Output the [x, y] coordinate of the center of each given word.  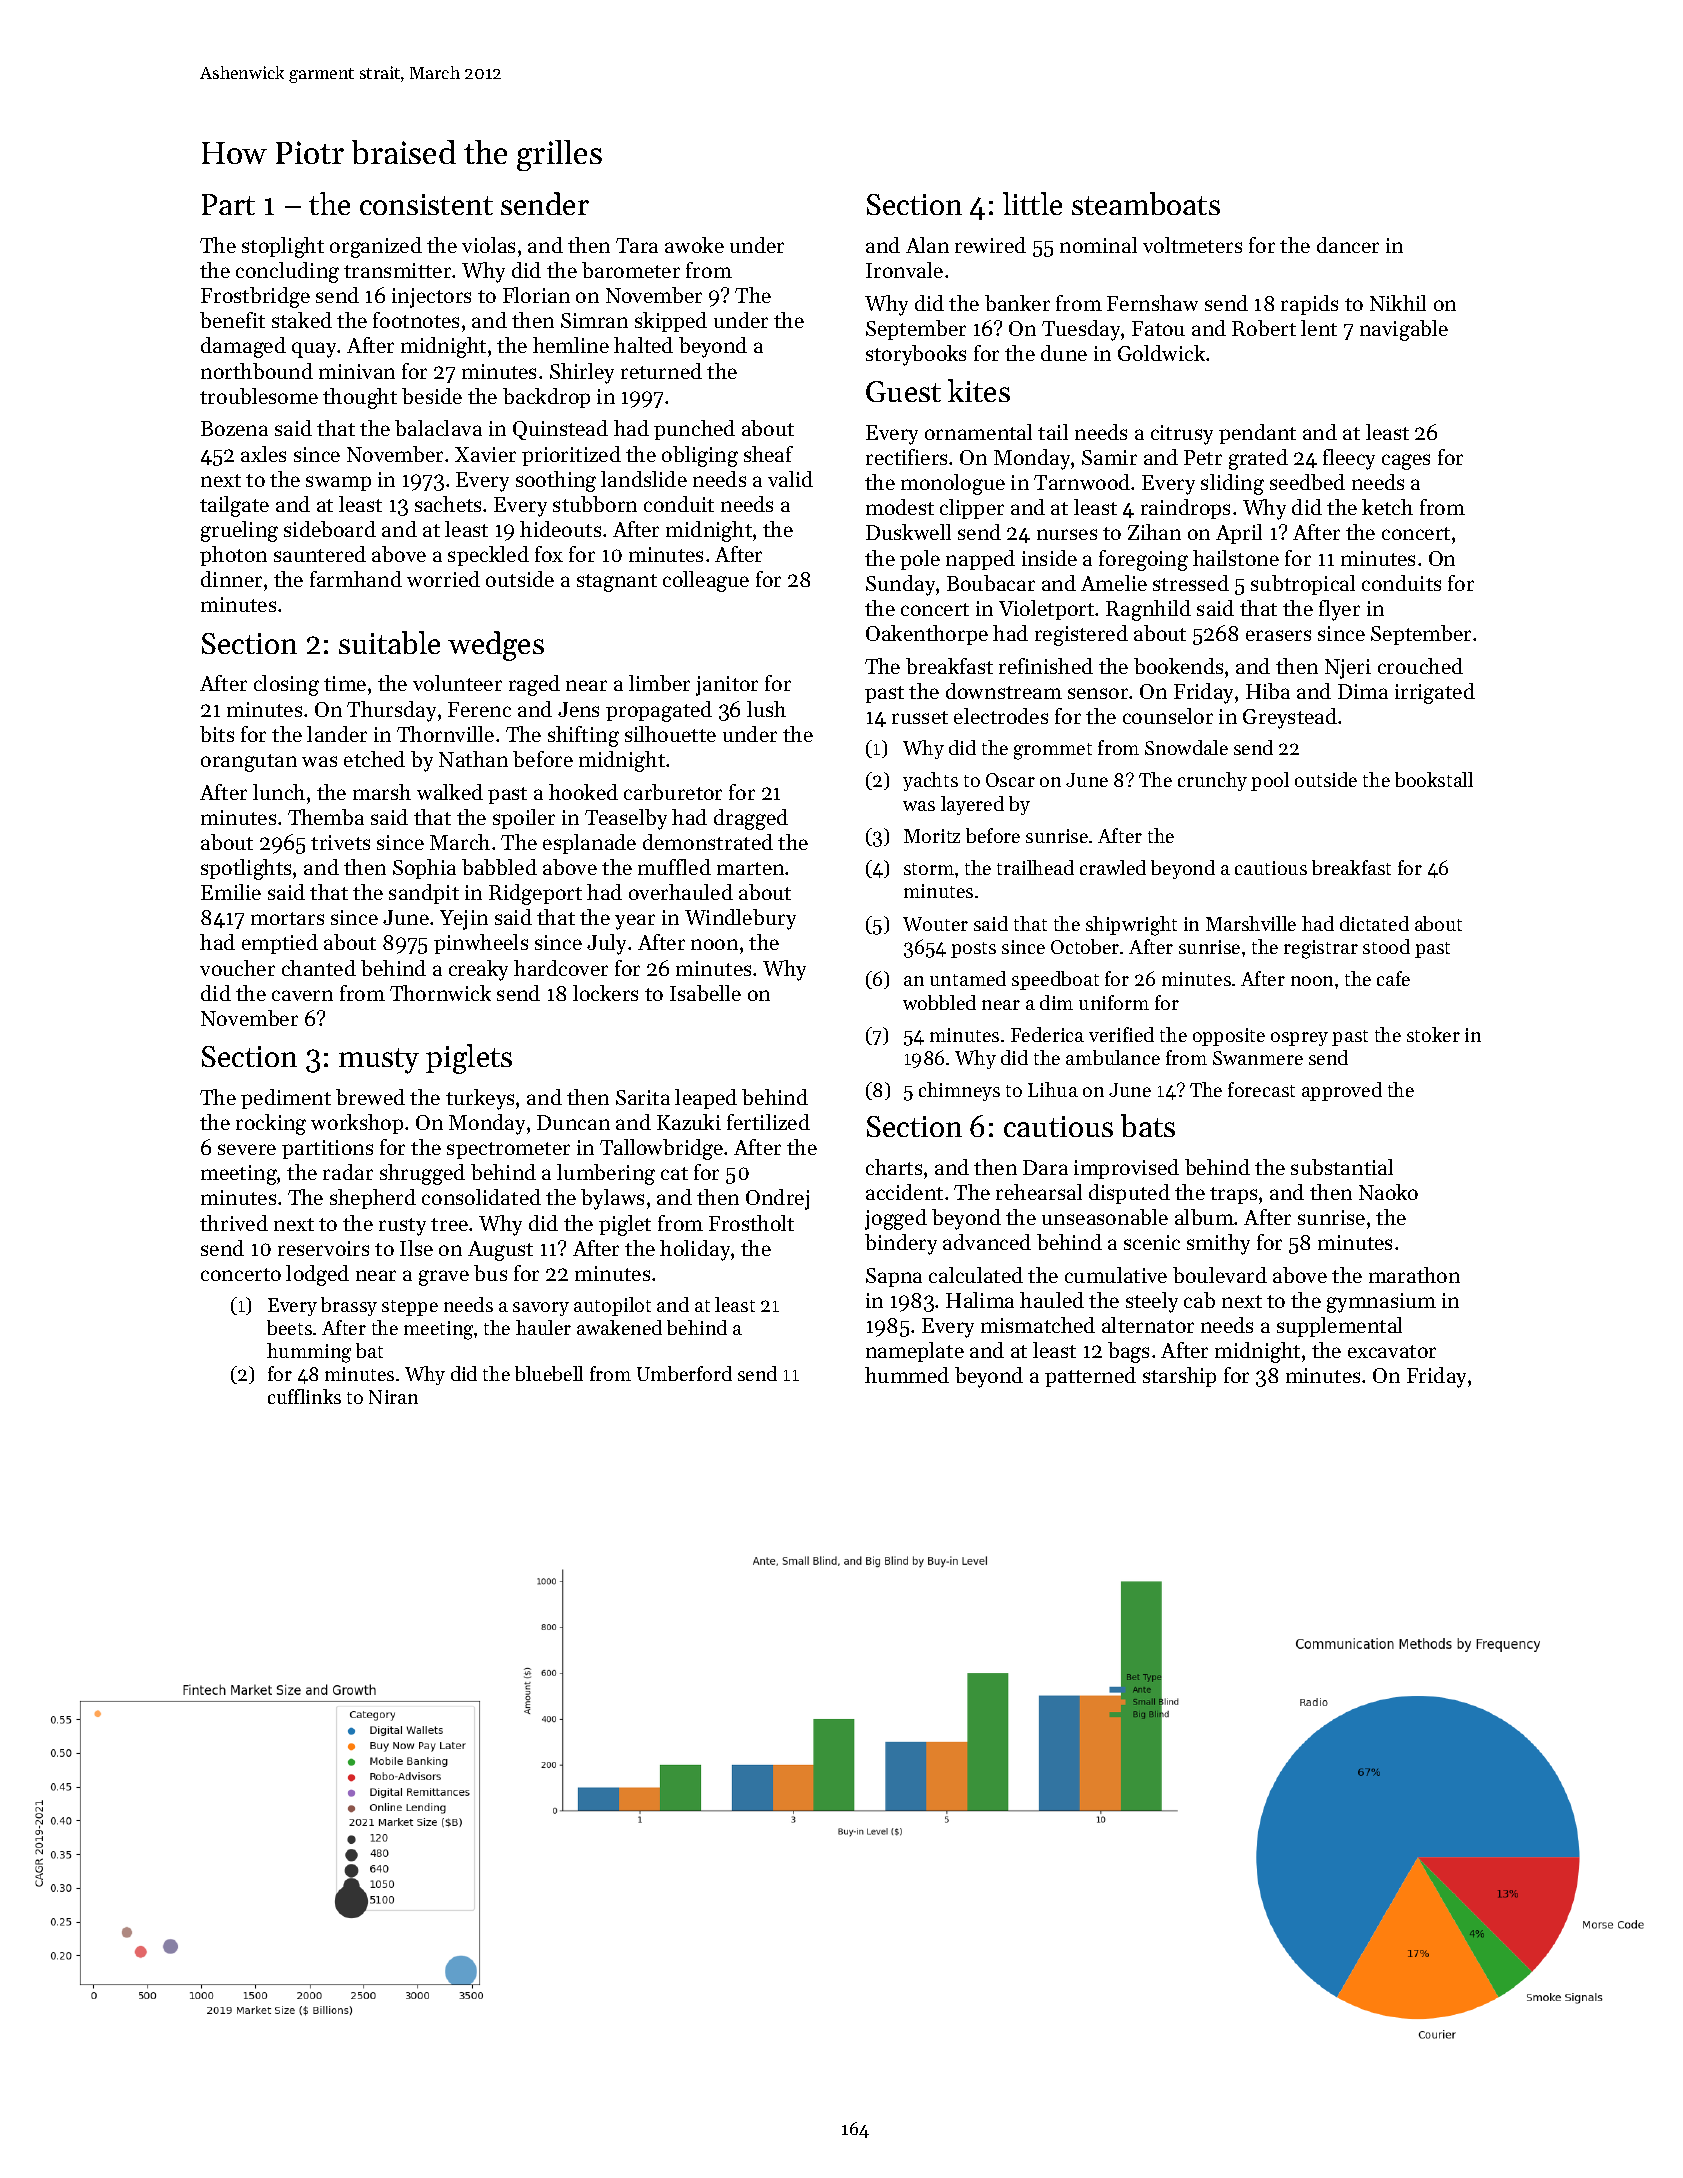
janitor [727, 686]
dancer [1348, 245]
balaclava [438, 428]
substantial [1342, 1167]
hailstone [1236, 558]
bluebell [549, 1373]
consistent [426, 204]
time [345, 683]
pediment [286, 1099]
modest [900, 507]
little [1032, 203]
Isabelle [705, 993]
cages [1406, 462]
